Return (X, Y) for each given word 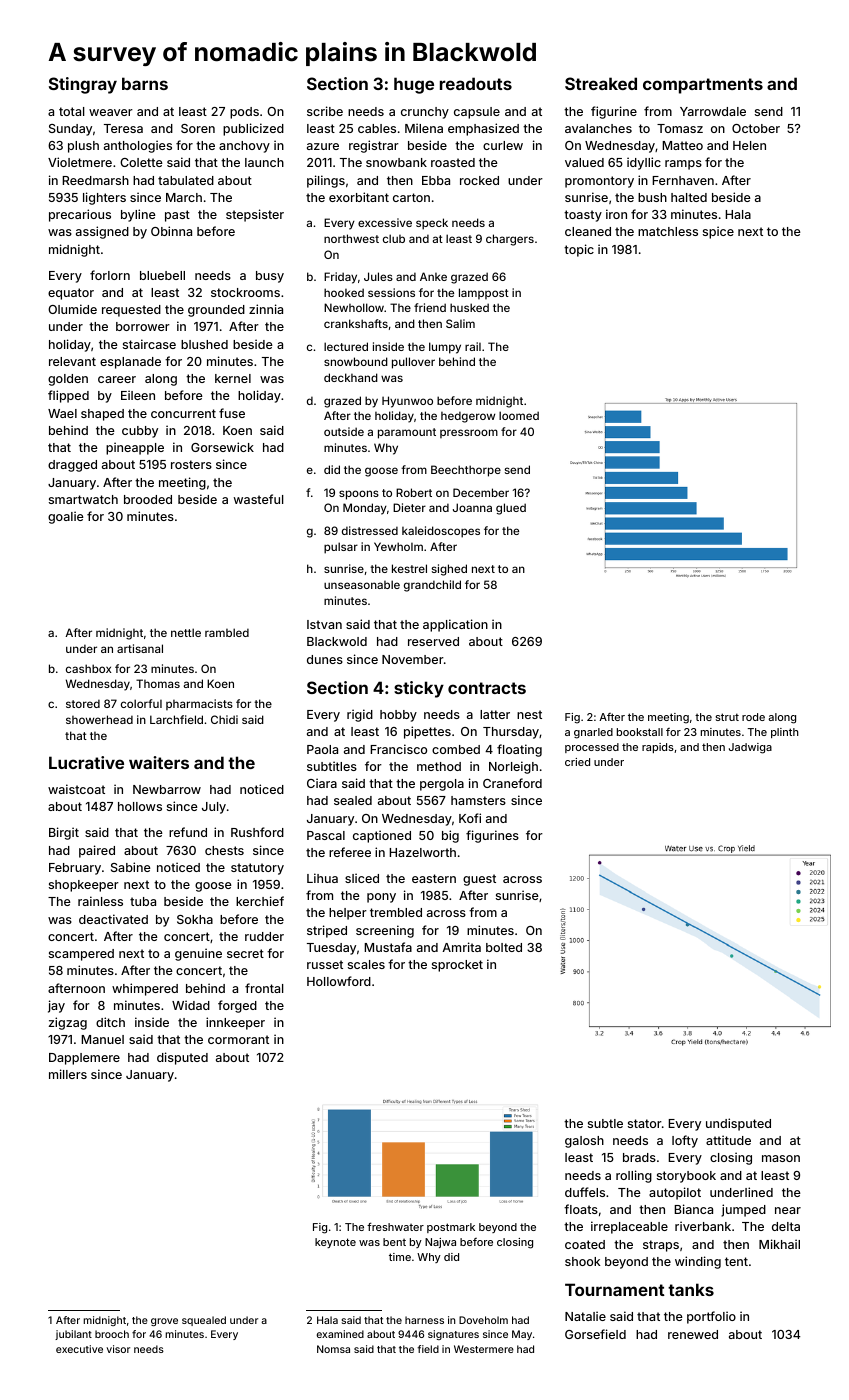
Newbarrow (167, 789)
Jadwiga (750, 748)
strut (727, 717)
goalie (66, 517)
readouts (476, 83)
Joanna (472, 507)
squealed (204, 1321)
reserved (433, 641)
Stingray (83, 85)
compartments (703, 86)
